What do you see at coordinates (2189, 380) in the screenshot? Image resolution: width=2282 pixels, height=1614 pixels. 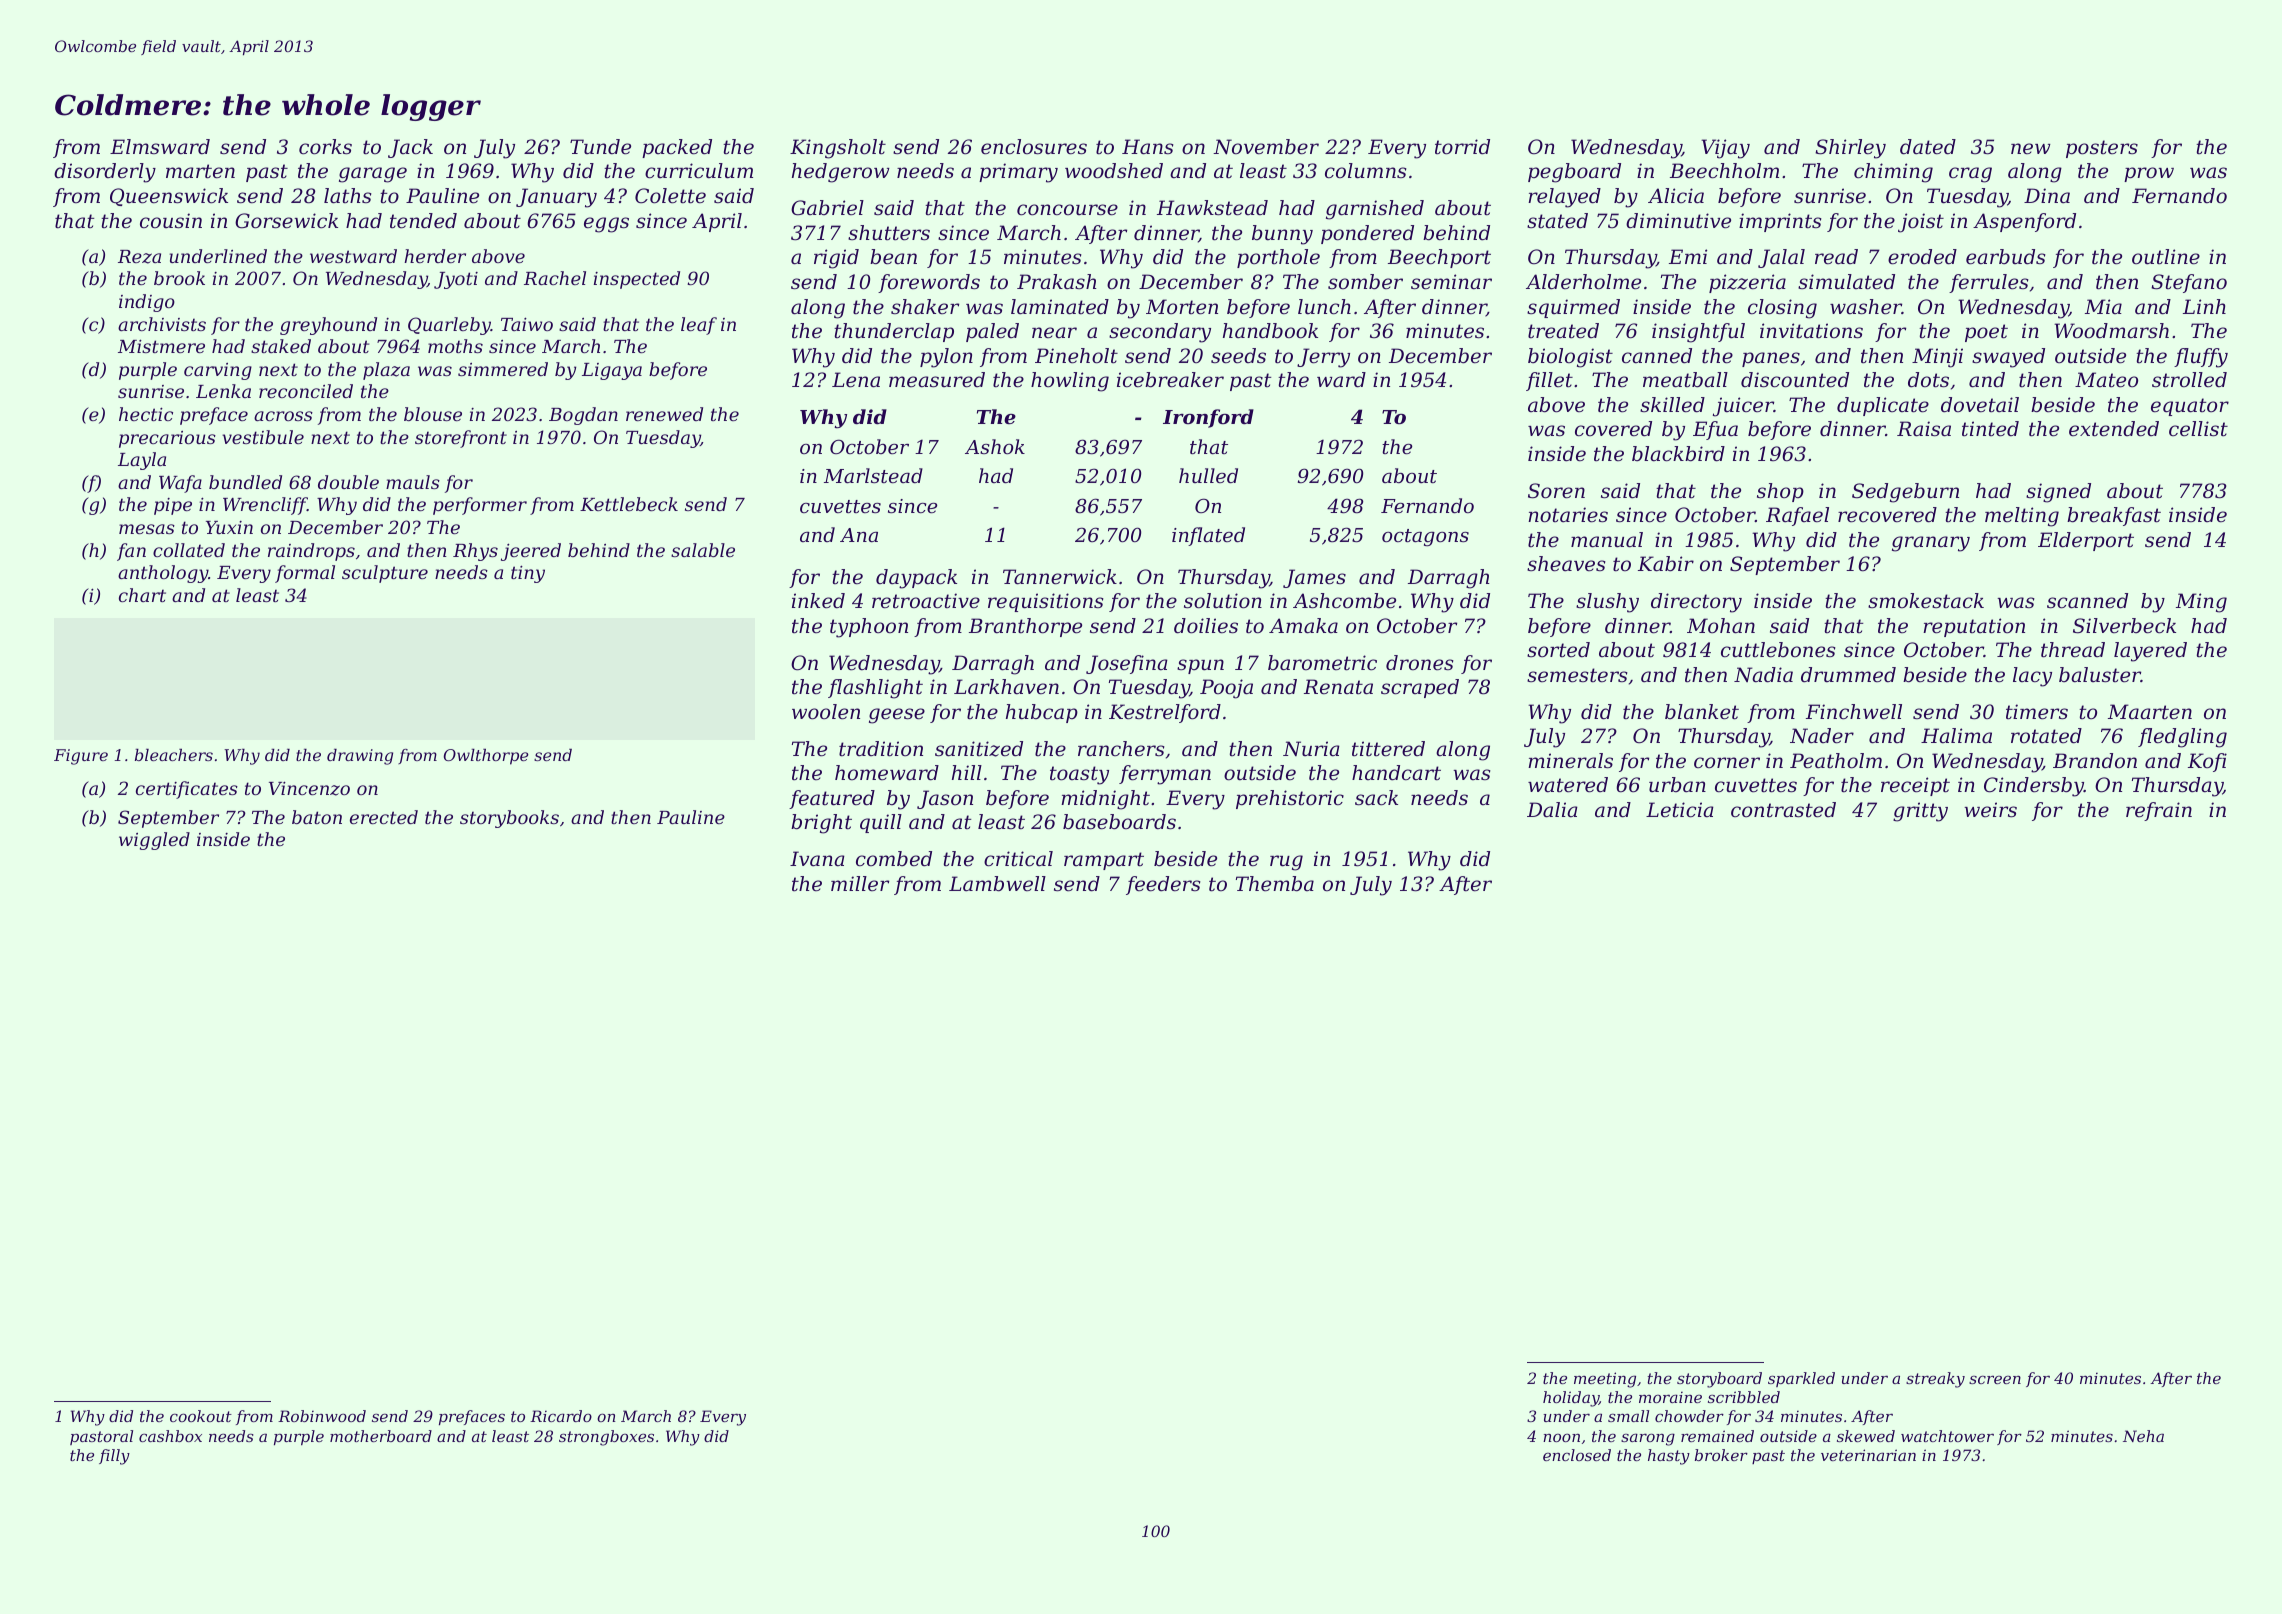 I see `strolled` at bounding box center [2189, 380].
